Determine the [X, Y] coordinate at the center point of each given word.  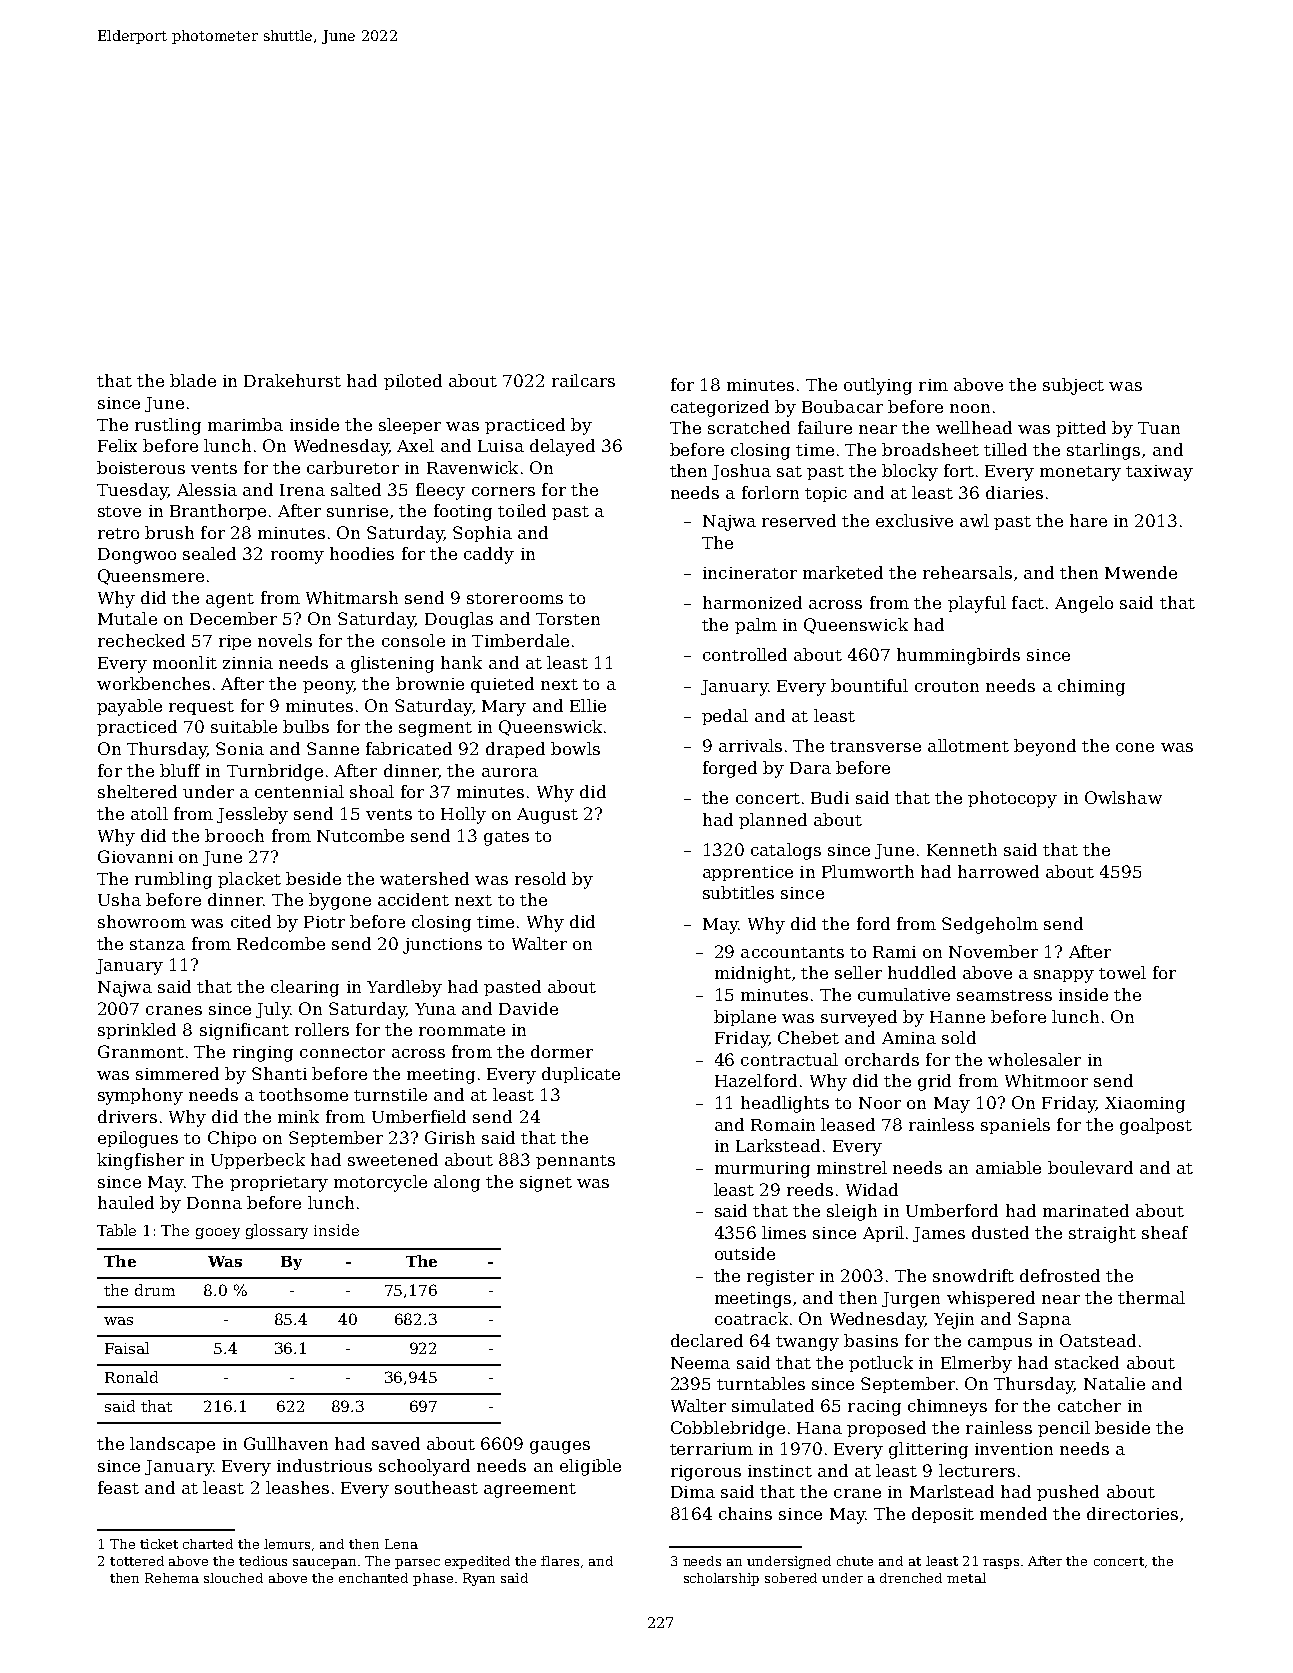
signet [546, 1184]
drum [155, 1290]
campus [1000, 1344]
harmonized [752, 602]
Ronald [131, 1377]
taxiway [1159, 473]
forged [730, 769]
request [201, 708]
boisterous [141, 467]
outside [745, 1253]
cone [1135, 747]
